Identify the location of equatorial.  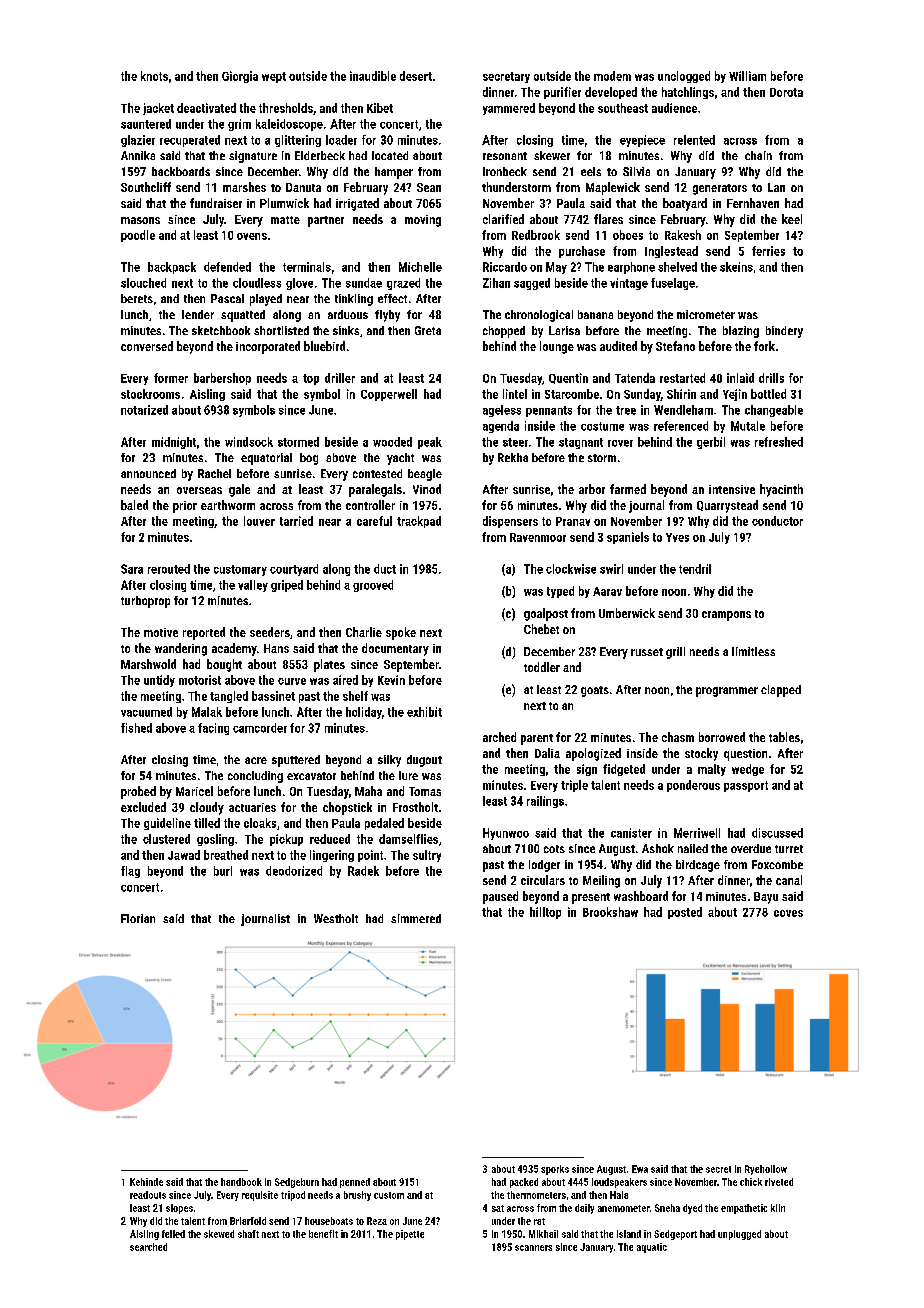
(266, 459).
